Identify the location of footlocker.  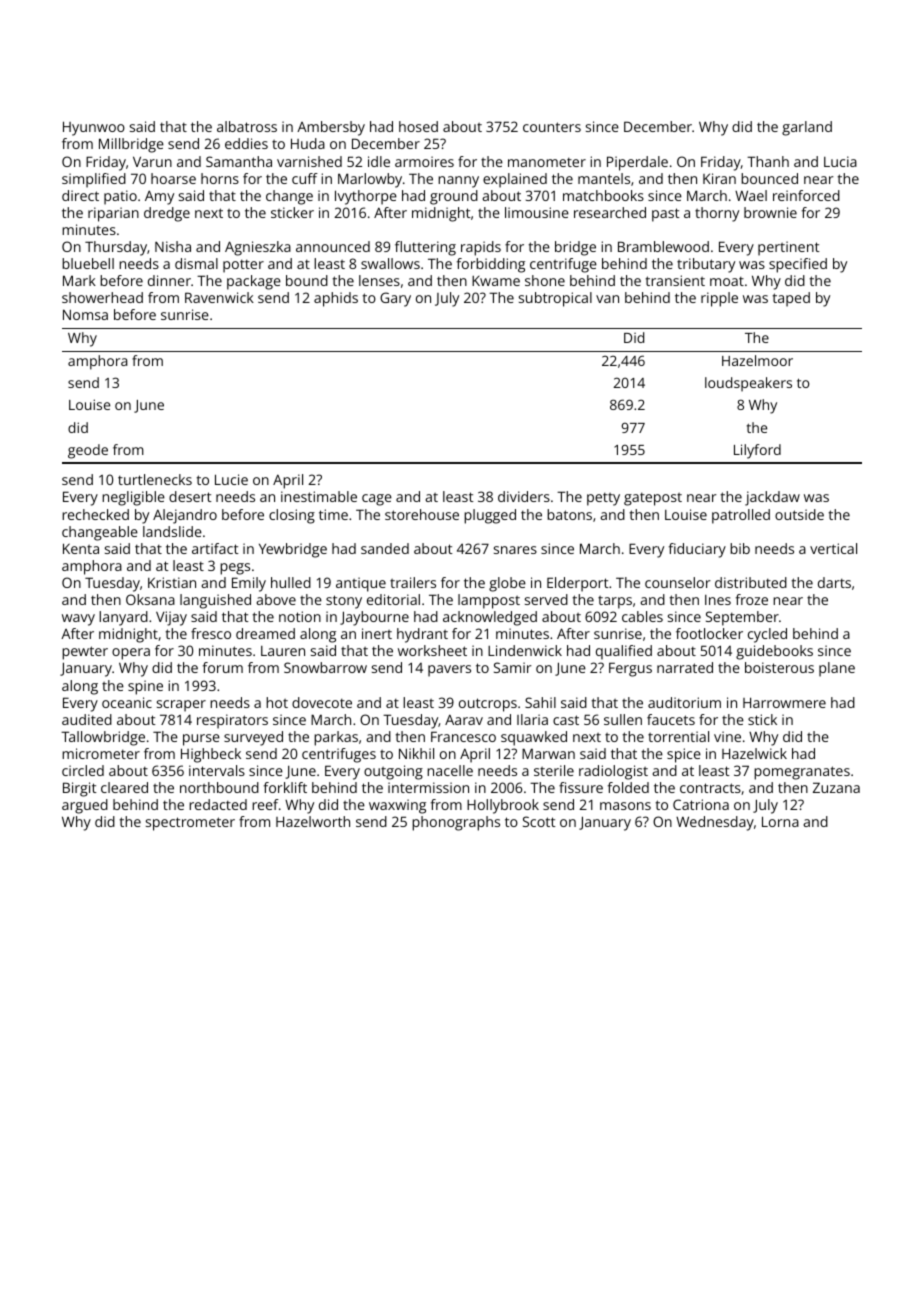
(709, 633).
